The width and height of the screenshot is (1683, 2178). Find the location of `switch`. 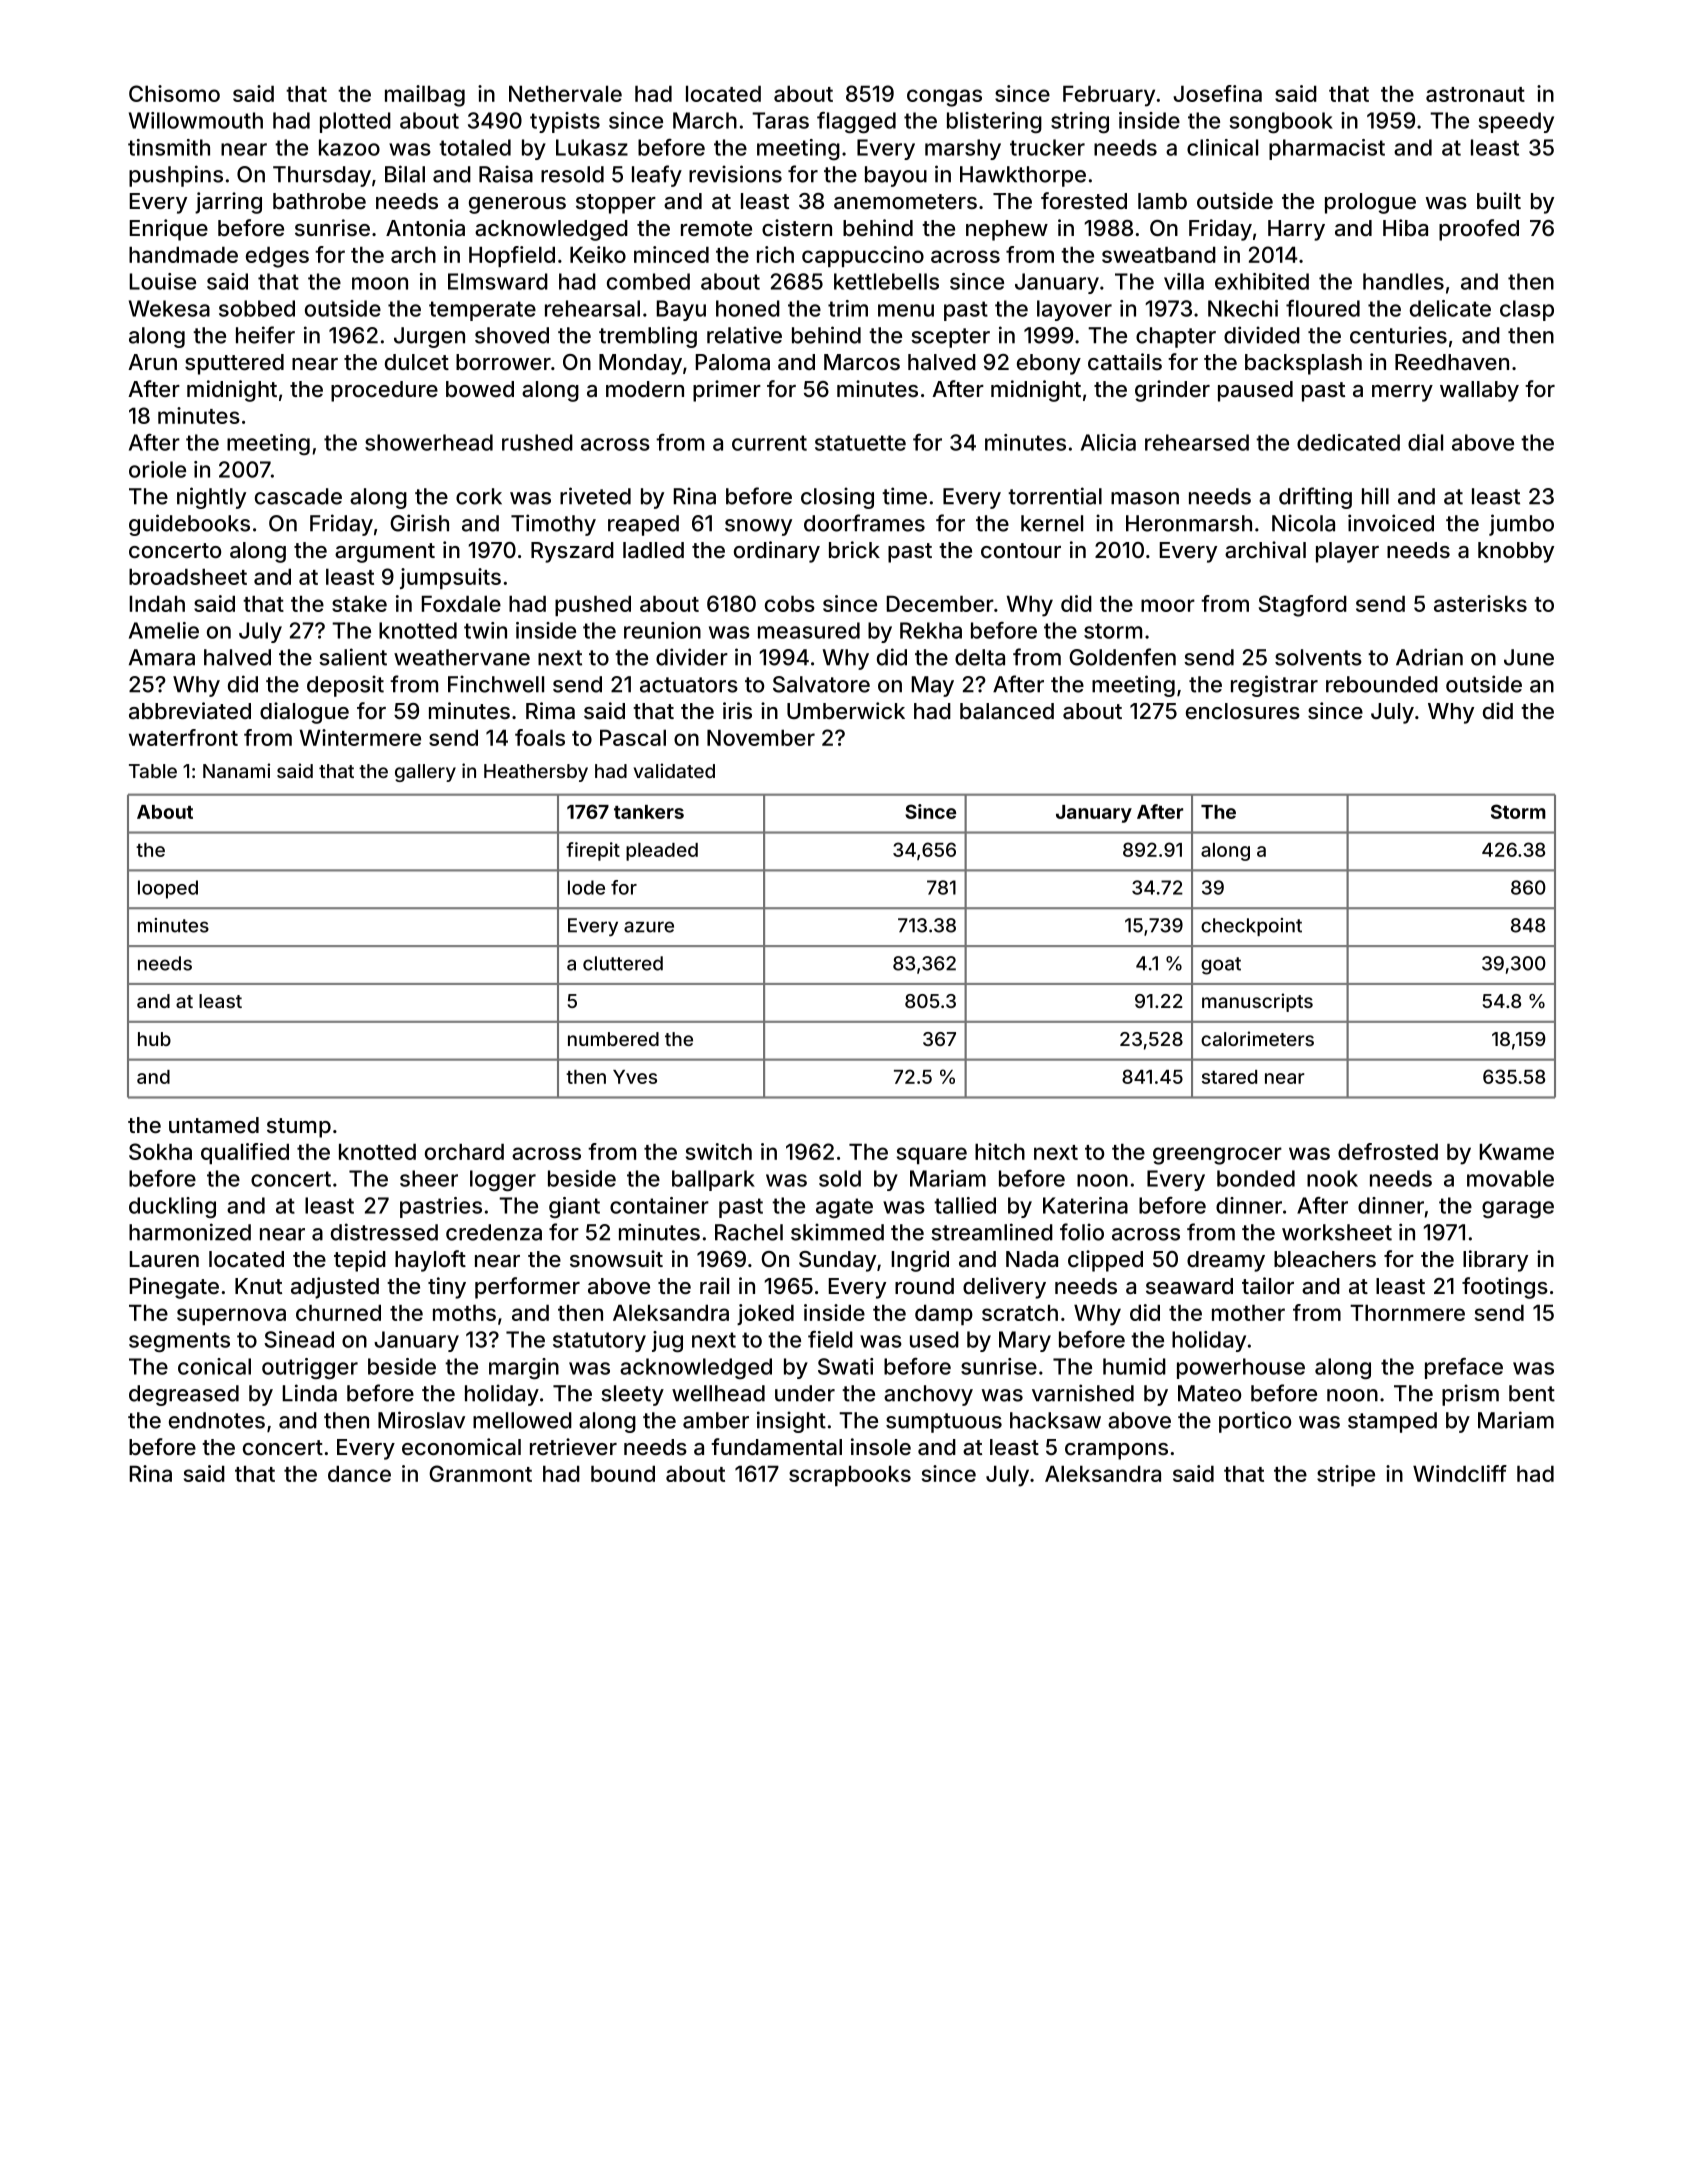

switch is located at coordinates (719, 1151).
